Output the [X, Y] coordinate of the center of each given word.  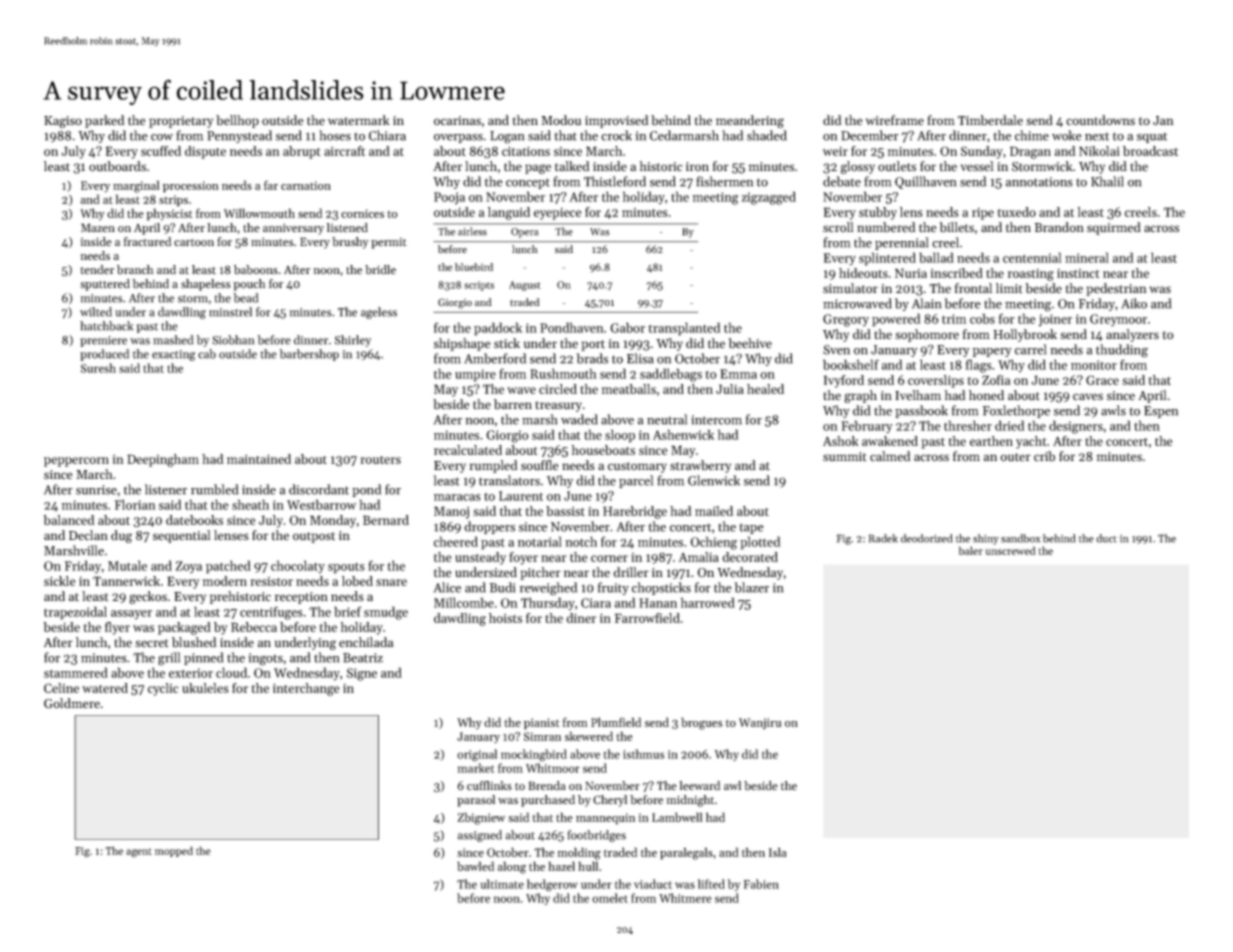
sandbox [1020, 538]
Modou [561, 120]
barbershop [309, 355]
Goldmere [72, 703]
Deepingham [163, 460]
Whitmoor [553, 768]
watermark [359, 120]
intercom [716, 420]
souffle [539, 465]
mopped [174, 851]
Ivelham [918, 395]
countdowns [1100, 120]
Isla [778, 852]
